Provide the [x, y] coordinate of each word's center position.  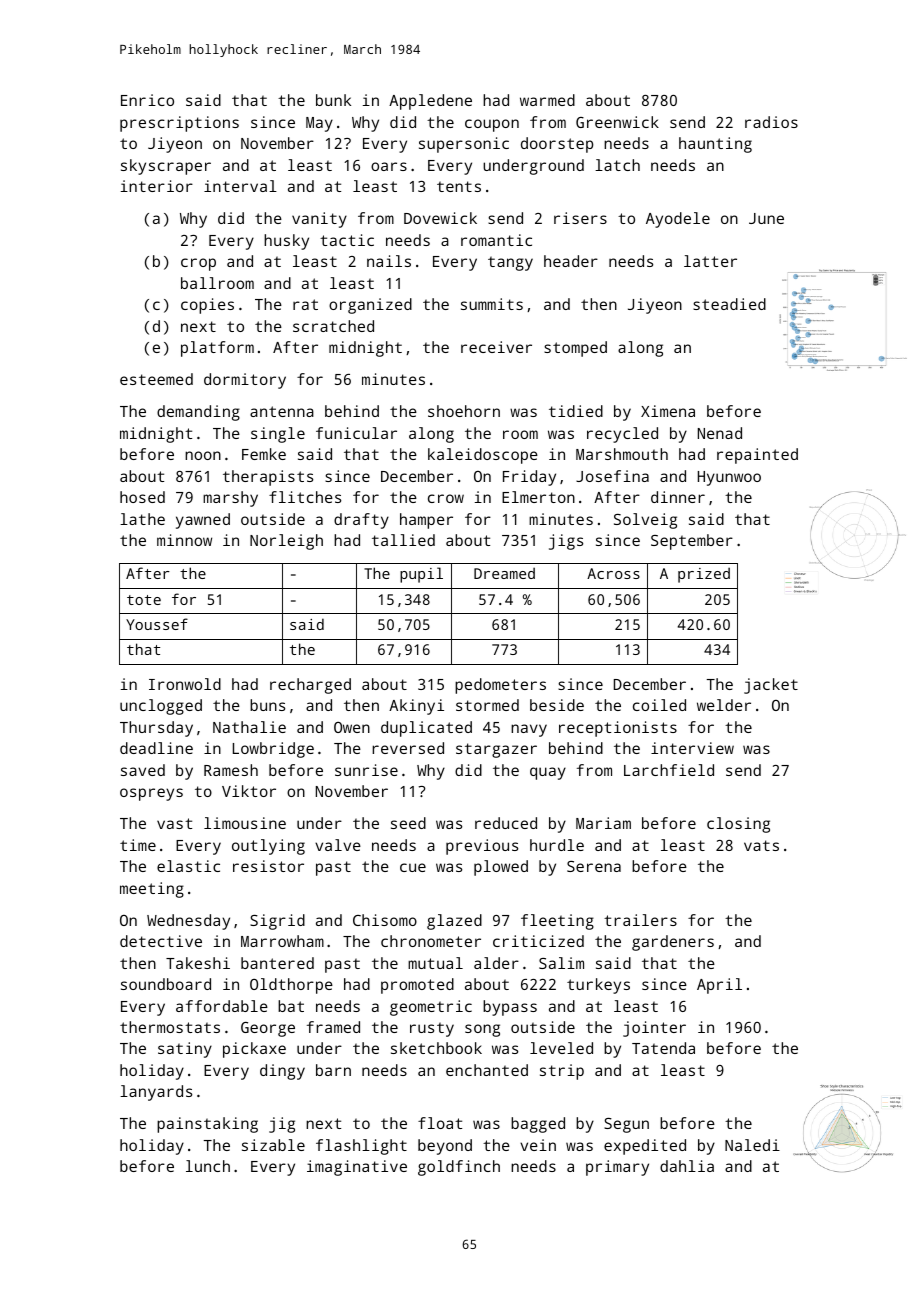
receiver [496, 347]
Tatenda [663, 1048]
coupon [492, 125]
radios [771, 122]
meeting [152, 890]
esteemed [156, 379]
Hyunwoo [729, 478]
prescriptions [179, 124]
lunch [208, 1166]
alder [496, 963]
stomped [575, 349]
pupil [421, 575]
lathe [142, 519]
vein [538, 1145]
